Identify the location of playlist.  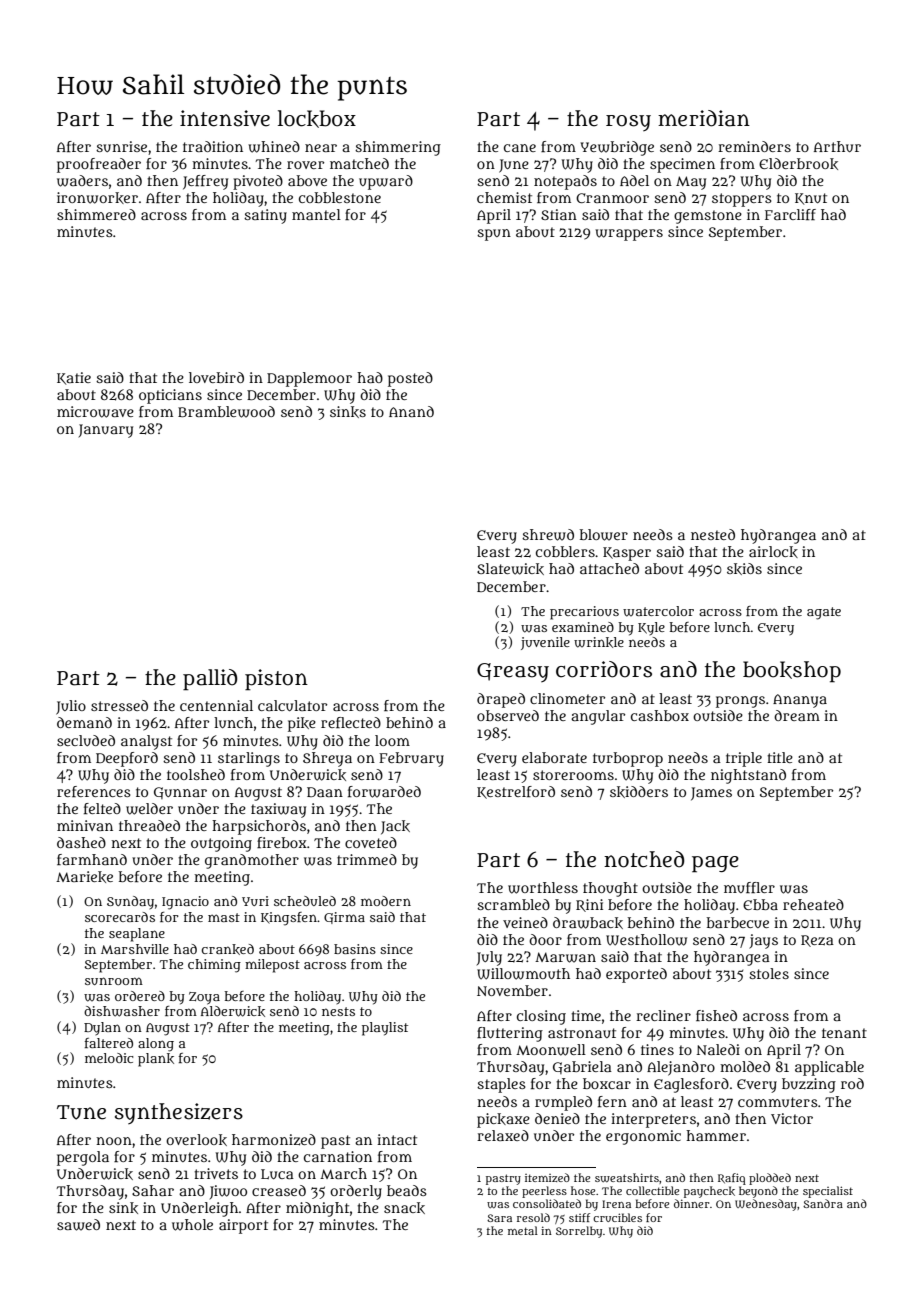
(385, 1029).
